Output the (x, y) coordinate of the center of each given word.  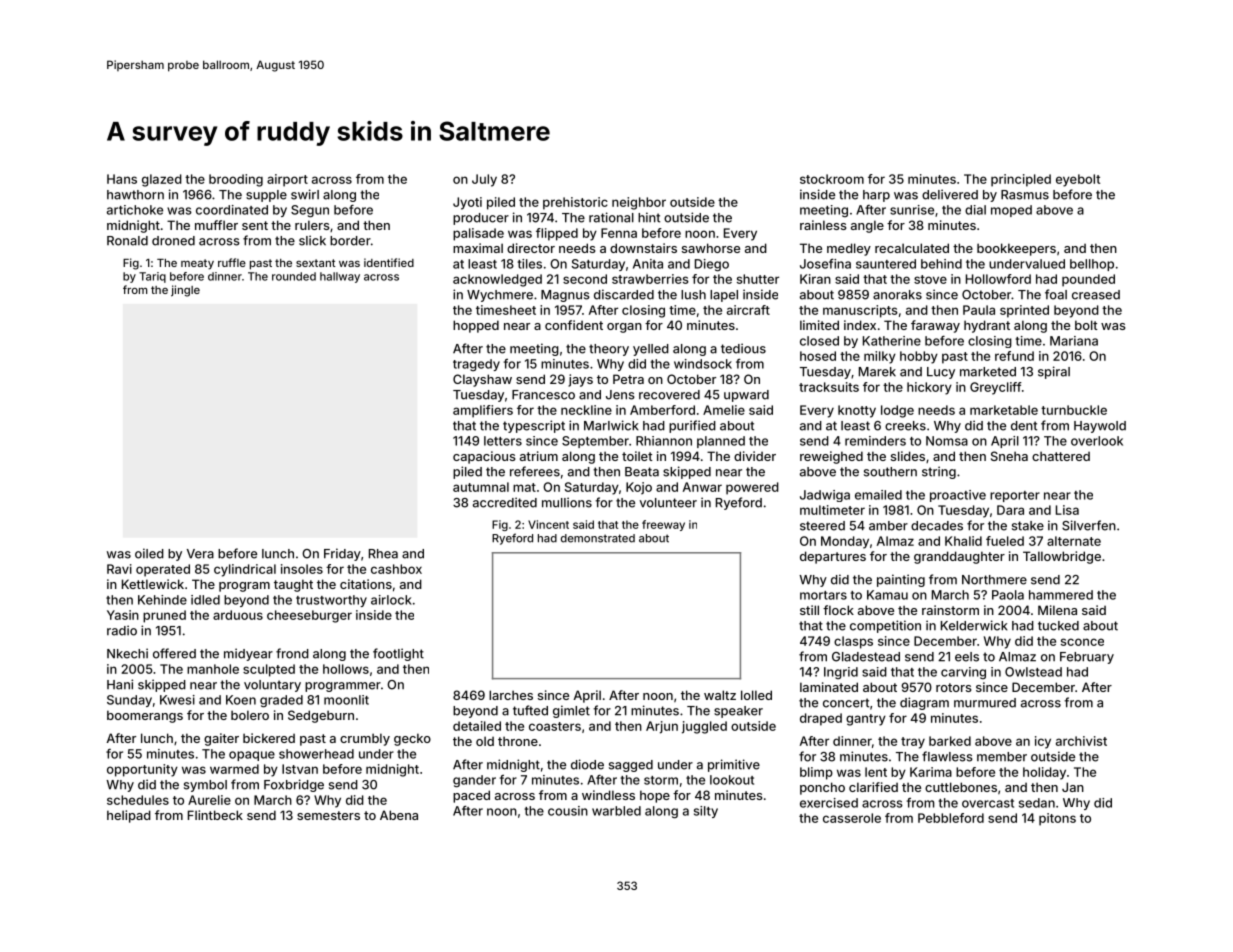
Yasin (123, 615)
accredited (505, 502)
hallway (340, 277)
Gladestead (866, 657)
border (350, 241)
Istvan (300, 769)
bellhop (1092, 265)
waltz (720, 695)
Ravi (119, 569)
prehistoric (575, 203)
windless (608, 795)
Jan (1073, 787)
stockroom (832, 179)
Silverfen (1089, 525)
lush (693, 295)
